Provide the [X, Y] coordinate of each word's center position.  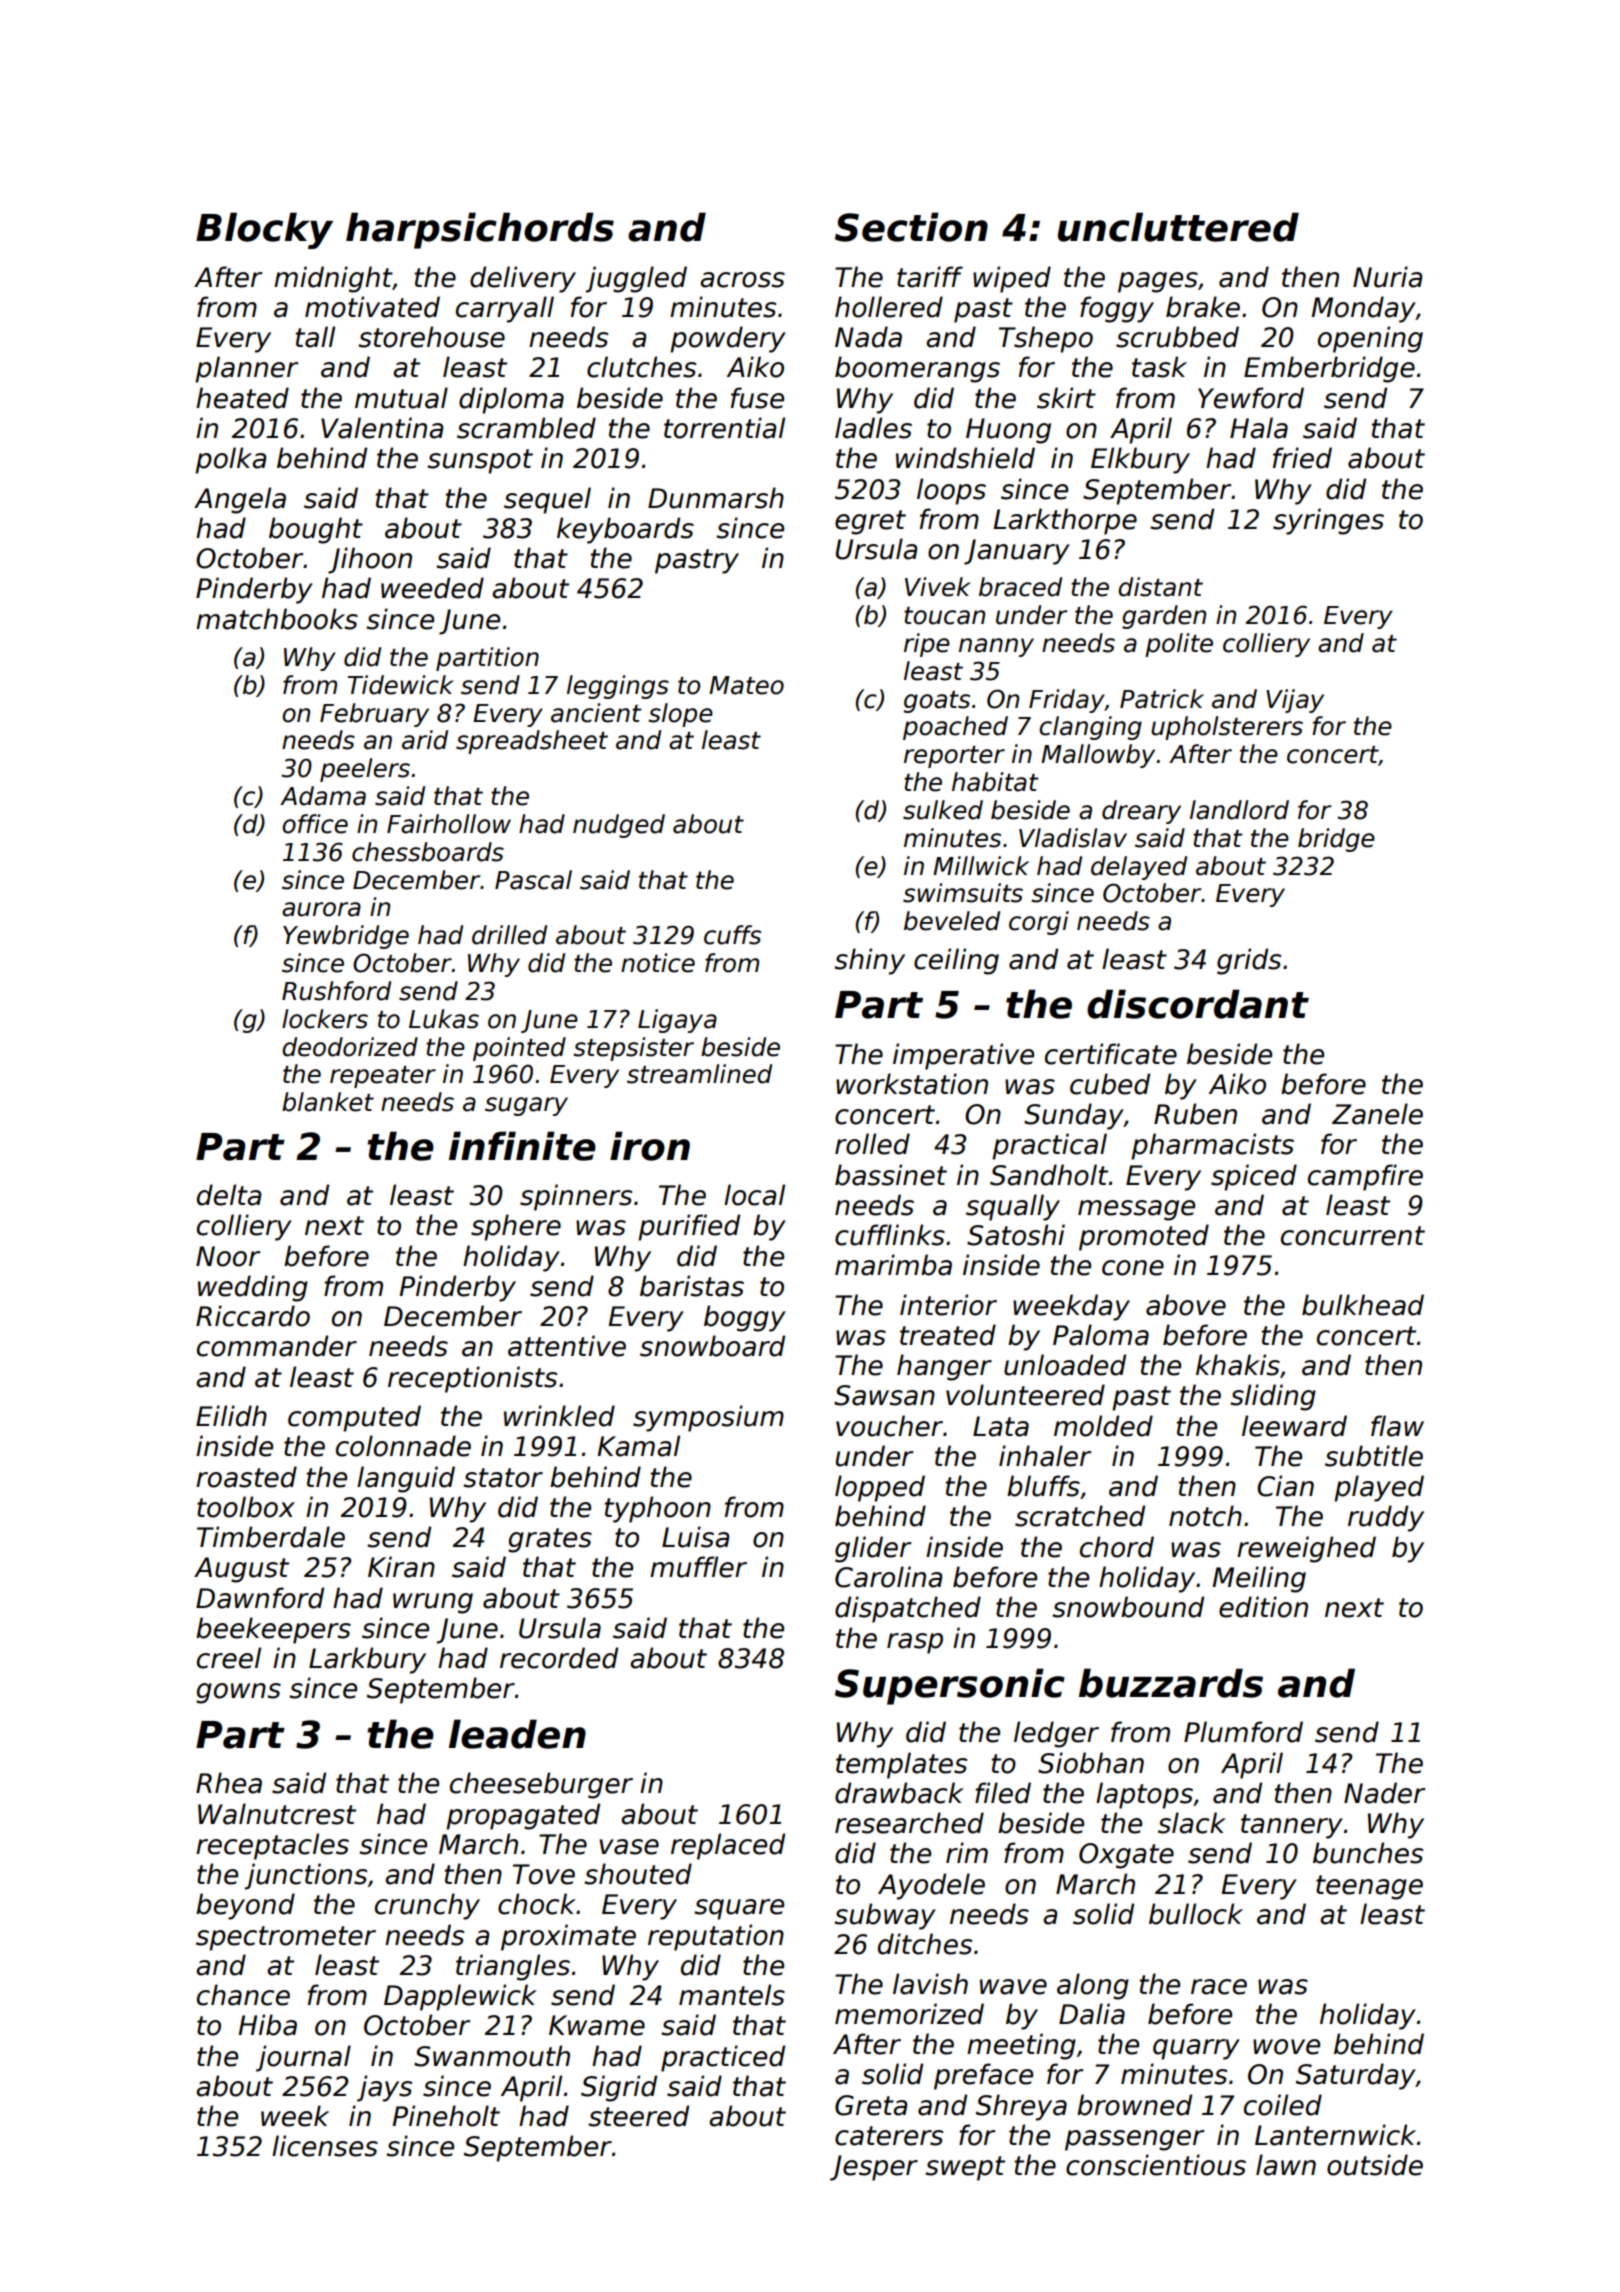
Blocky [264, 230]
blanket [328, 1102]
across [742, 280]
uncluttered [1178, 227]
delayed [1139, 868]
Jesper [874, 2168]
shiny [869, 961]
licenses [325, 2146]
